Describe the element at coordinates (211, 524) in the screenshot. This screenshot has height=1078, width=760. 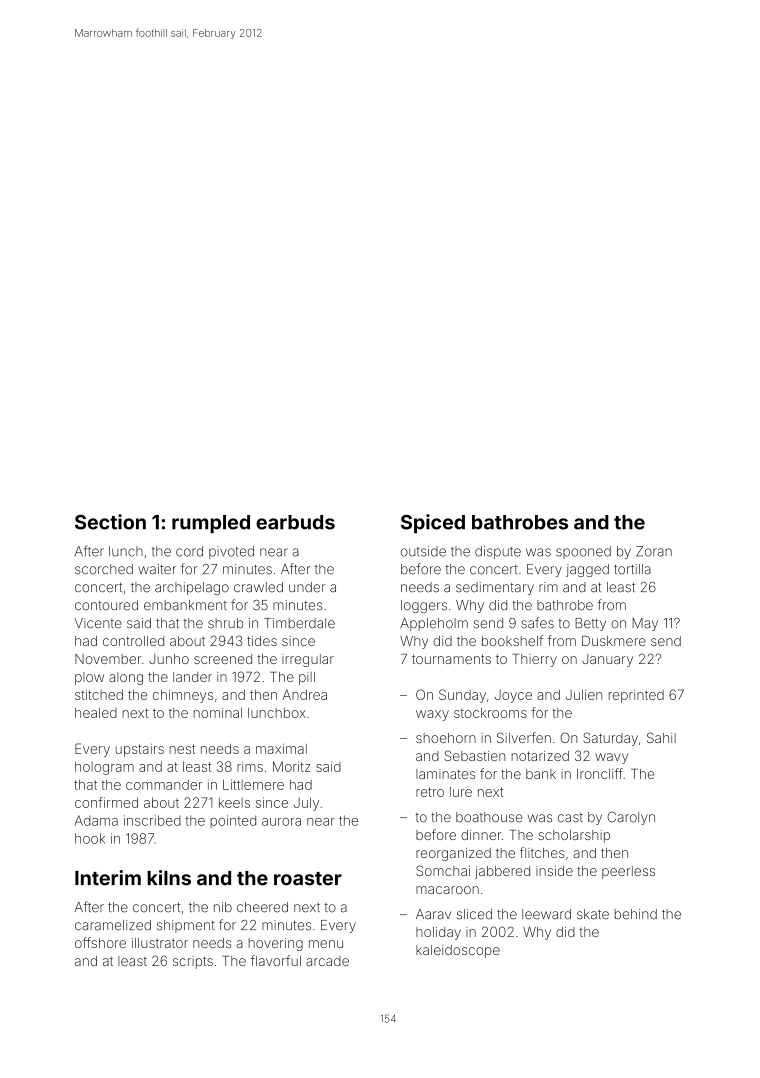
I see `rumpled` at that location.
